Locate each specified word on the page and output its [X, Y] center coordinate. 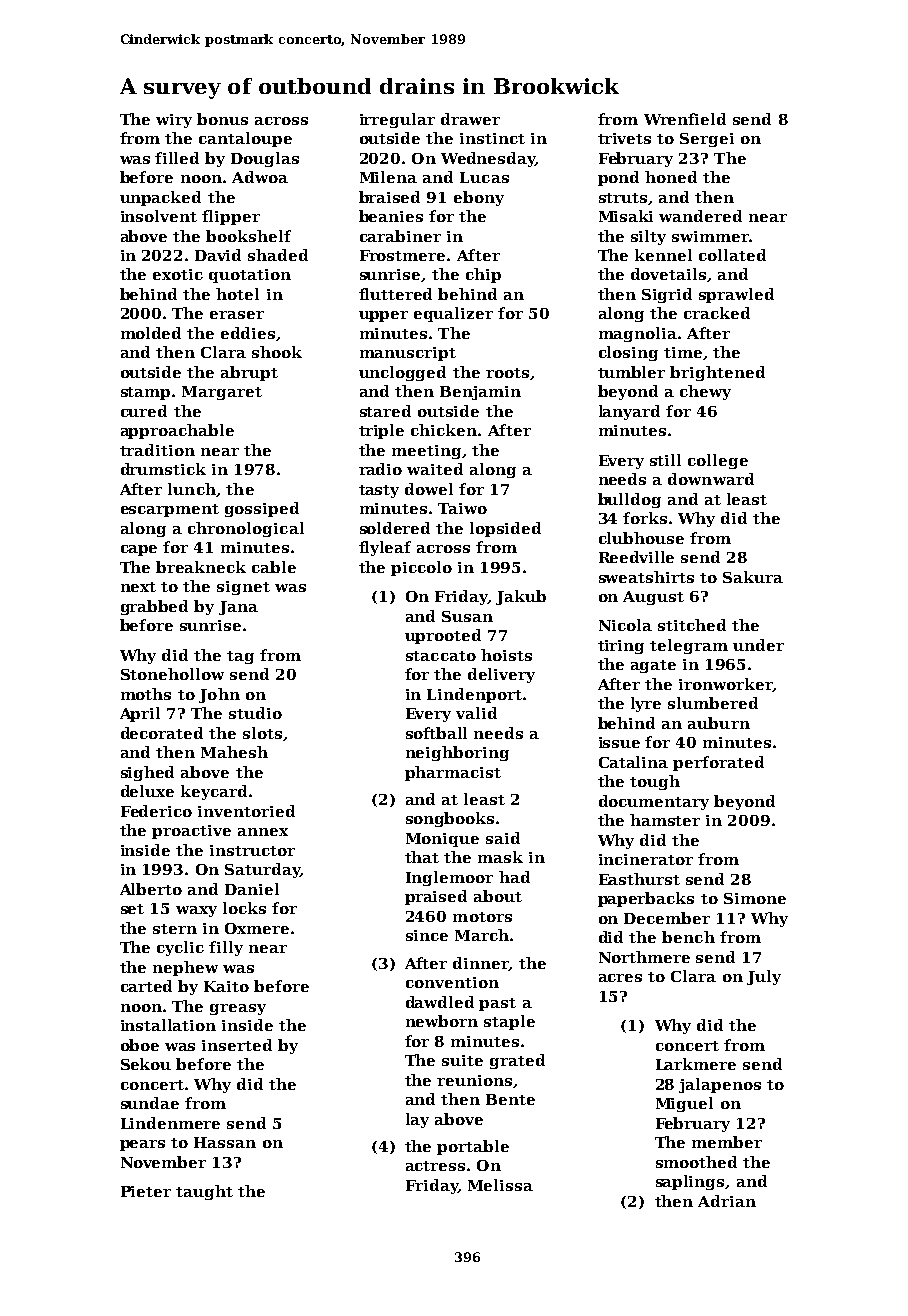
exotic [178, 274]
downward [711, 479]
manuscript [408, 354]
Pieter [146, 1191]
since [427, 935]
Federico [156, 811]
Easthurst [639, 879]
